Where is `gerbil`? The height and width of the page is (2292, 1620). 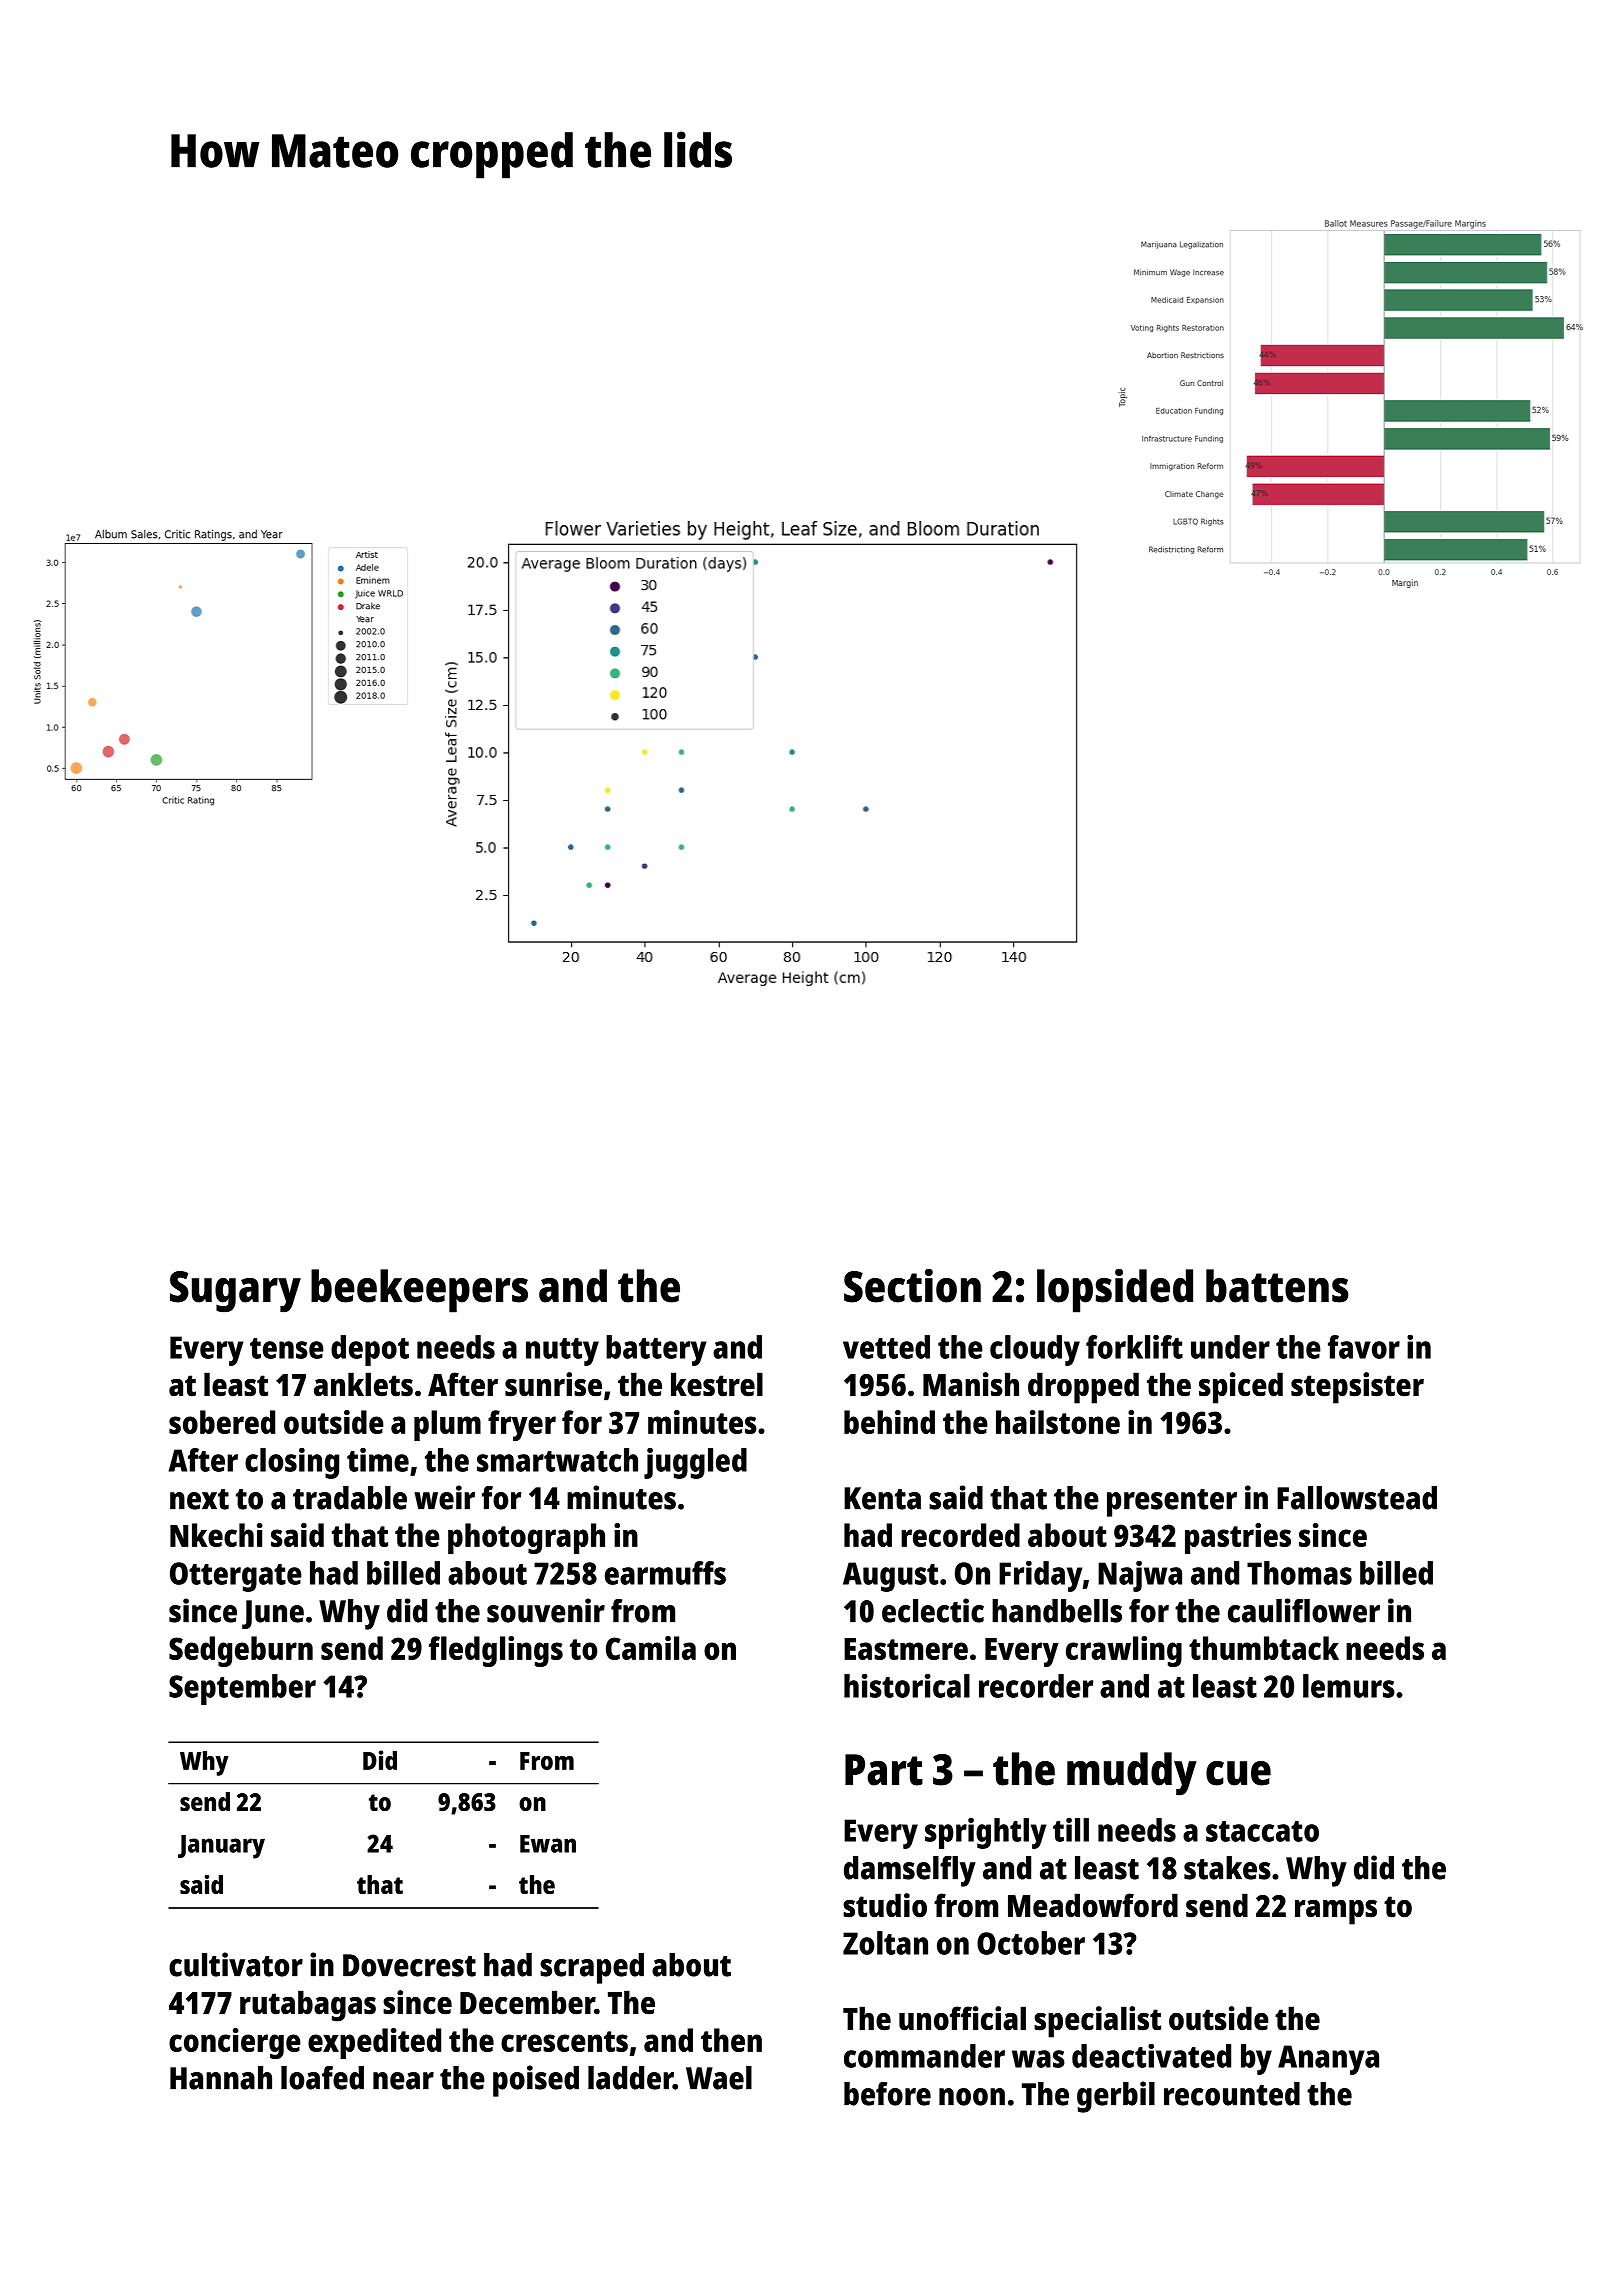 gerbil is located at coordinates (1116, 2097).
